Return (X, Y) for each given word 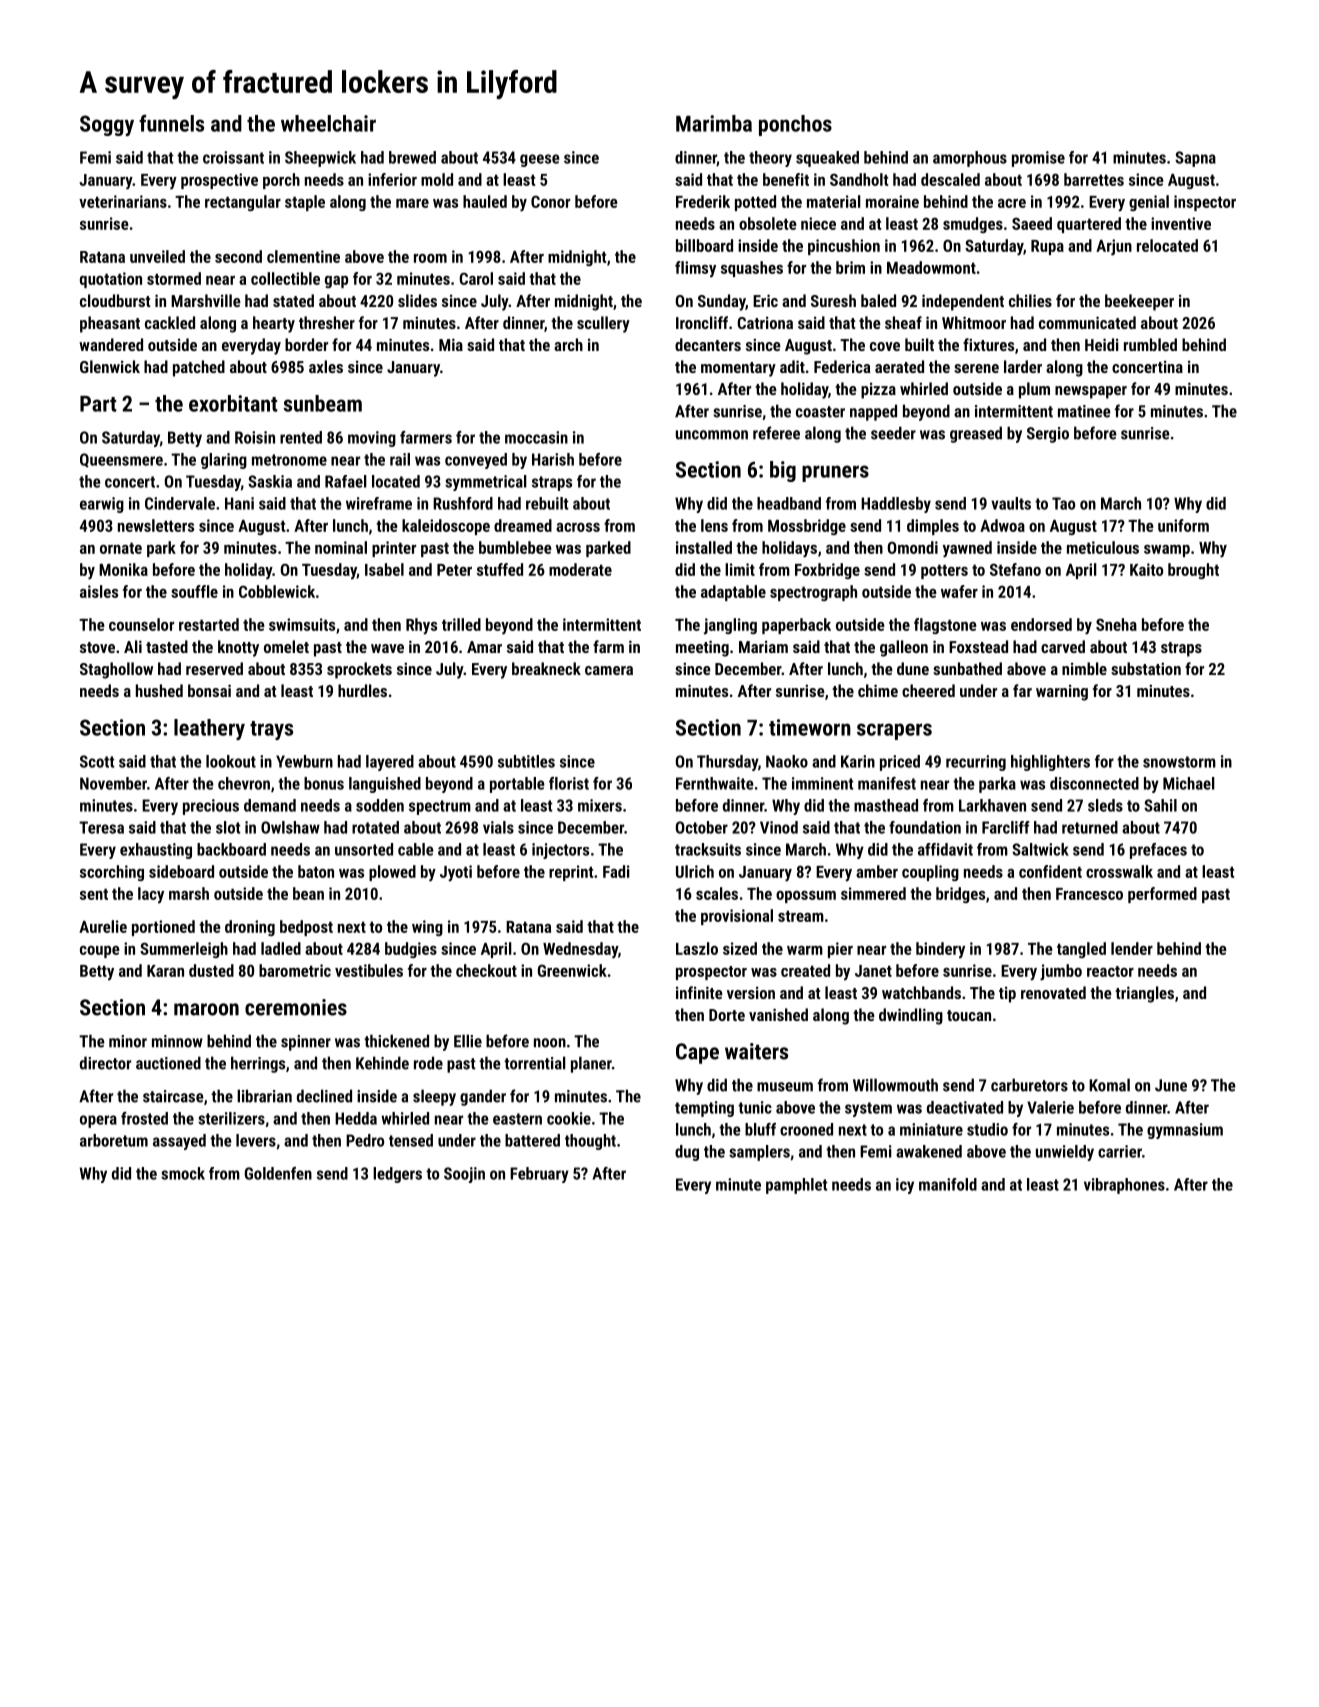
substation (1146, 668)
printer (394, 549)
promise (1038, 159)
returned (1090, 827)
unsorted (364, 849)
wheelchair (328, 123)
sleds (1105, 805)
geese (540, 160)
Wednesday (580, 950)
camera (609, 670)
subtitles (526, 761)
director (105, 1063)
